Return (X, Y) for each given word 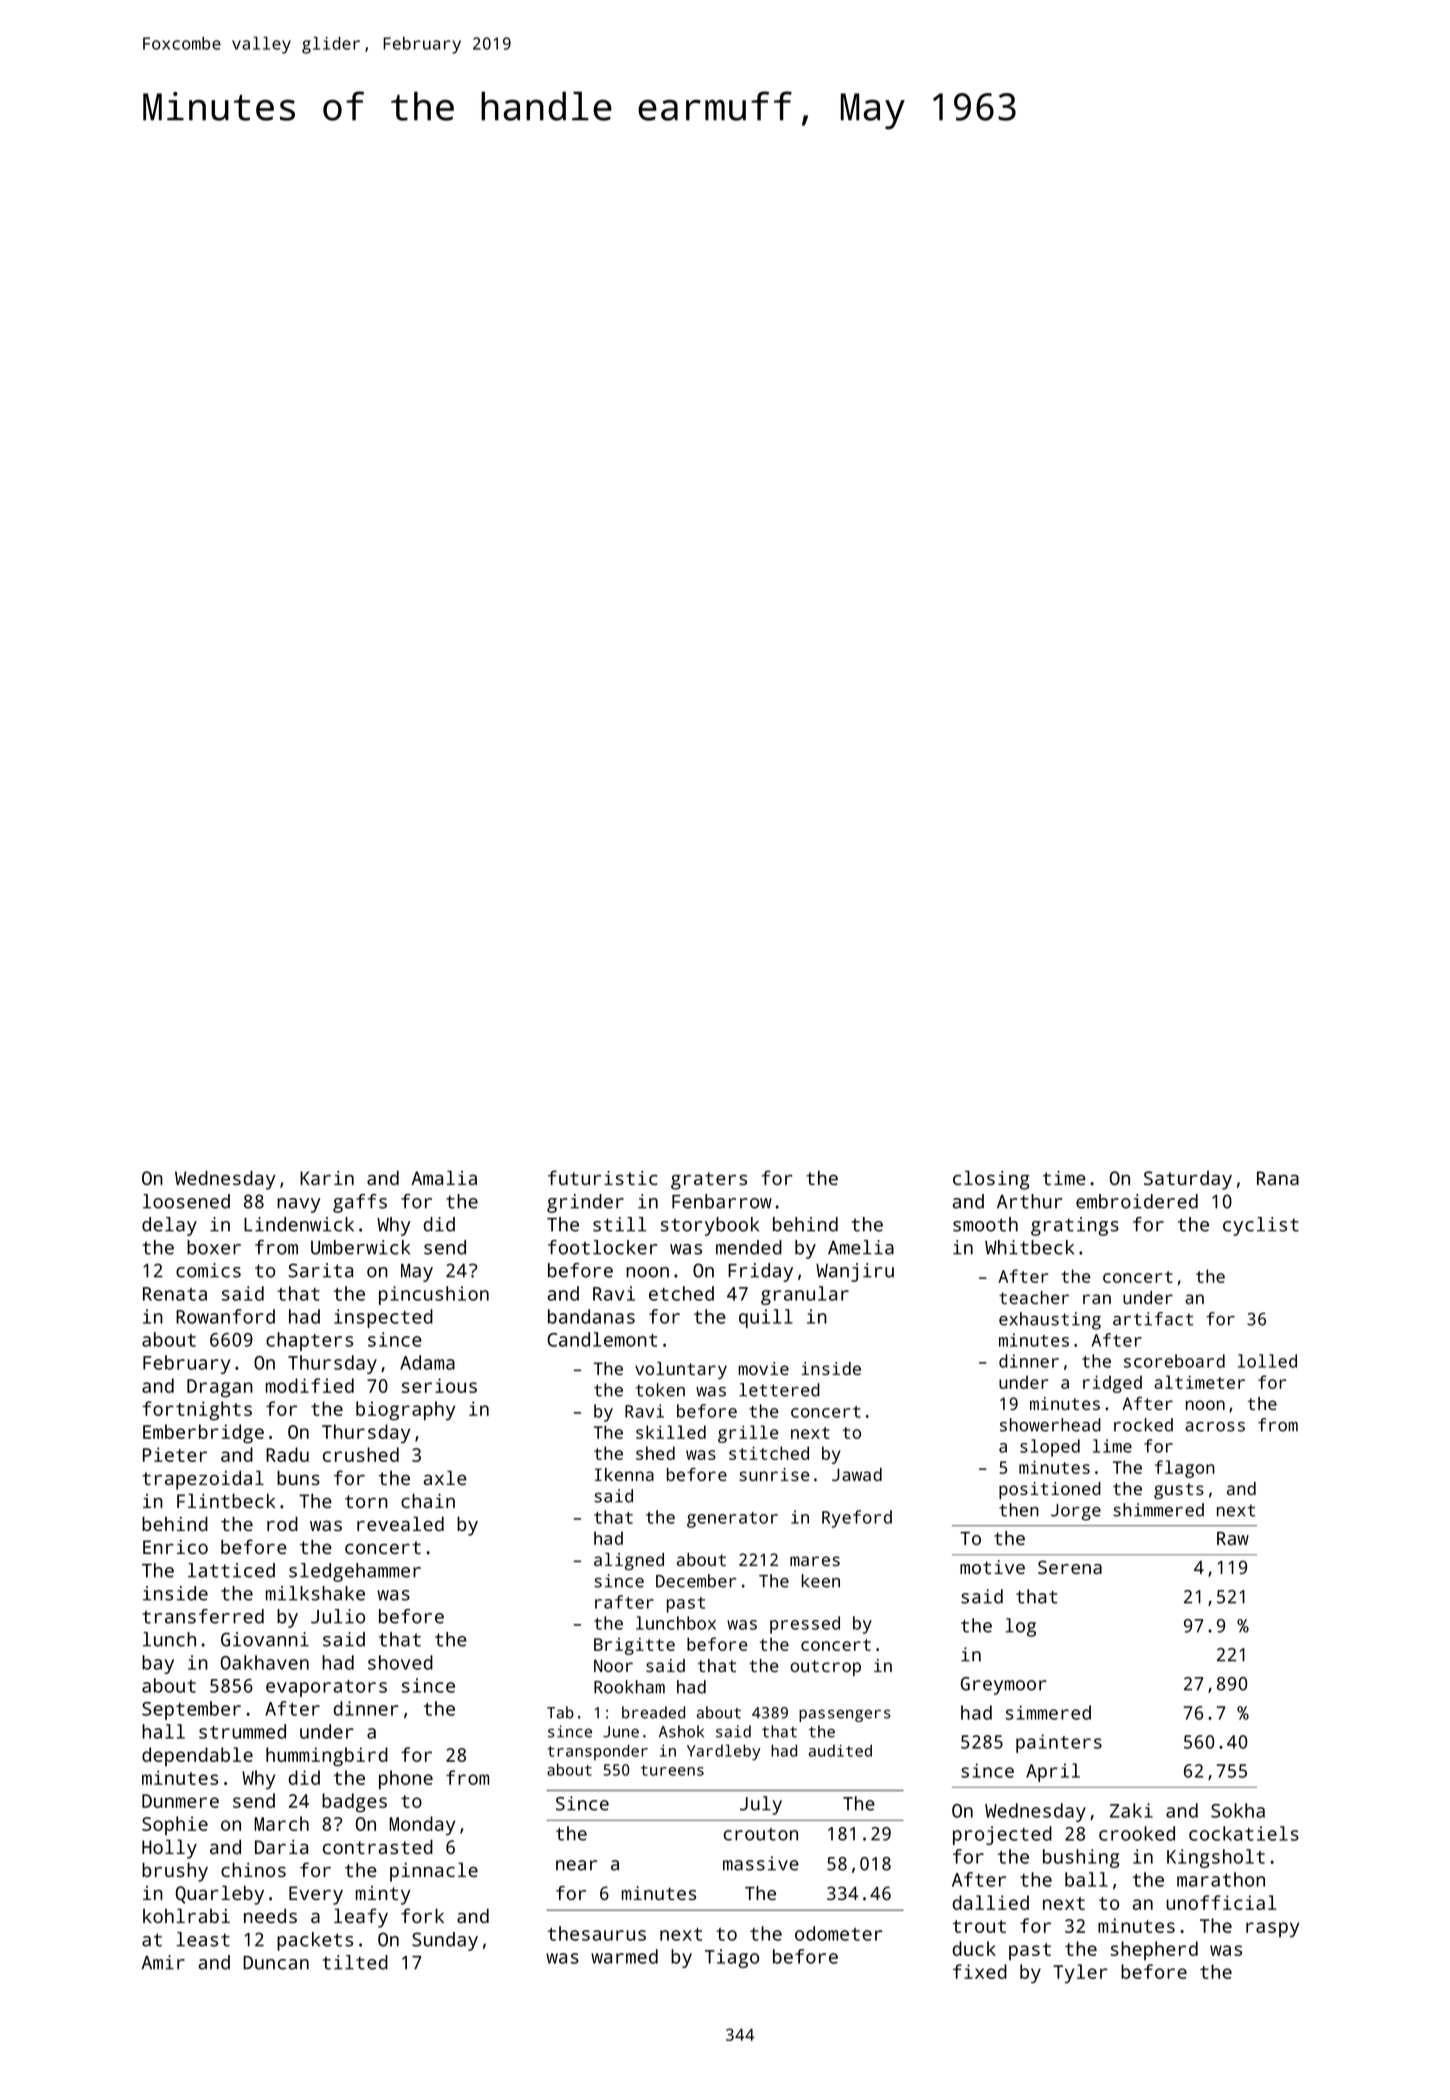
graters (709, 1181)
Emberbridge (203, 1434)
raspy (1272, 1930)
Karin (327, 1178)
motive (992, 1567)
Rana (1278, 1178)
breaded (653, 1712)
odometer (839, 1933)
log (1020, 1627)
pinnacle (434, 1872)
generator (732, 1520)
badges (354, 1803)
